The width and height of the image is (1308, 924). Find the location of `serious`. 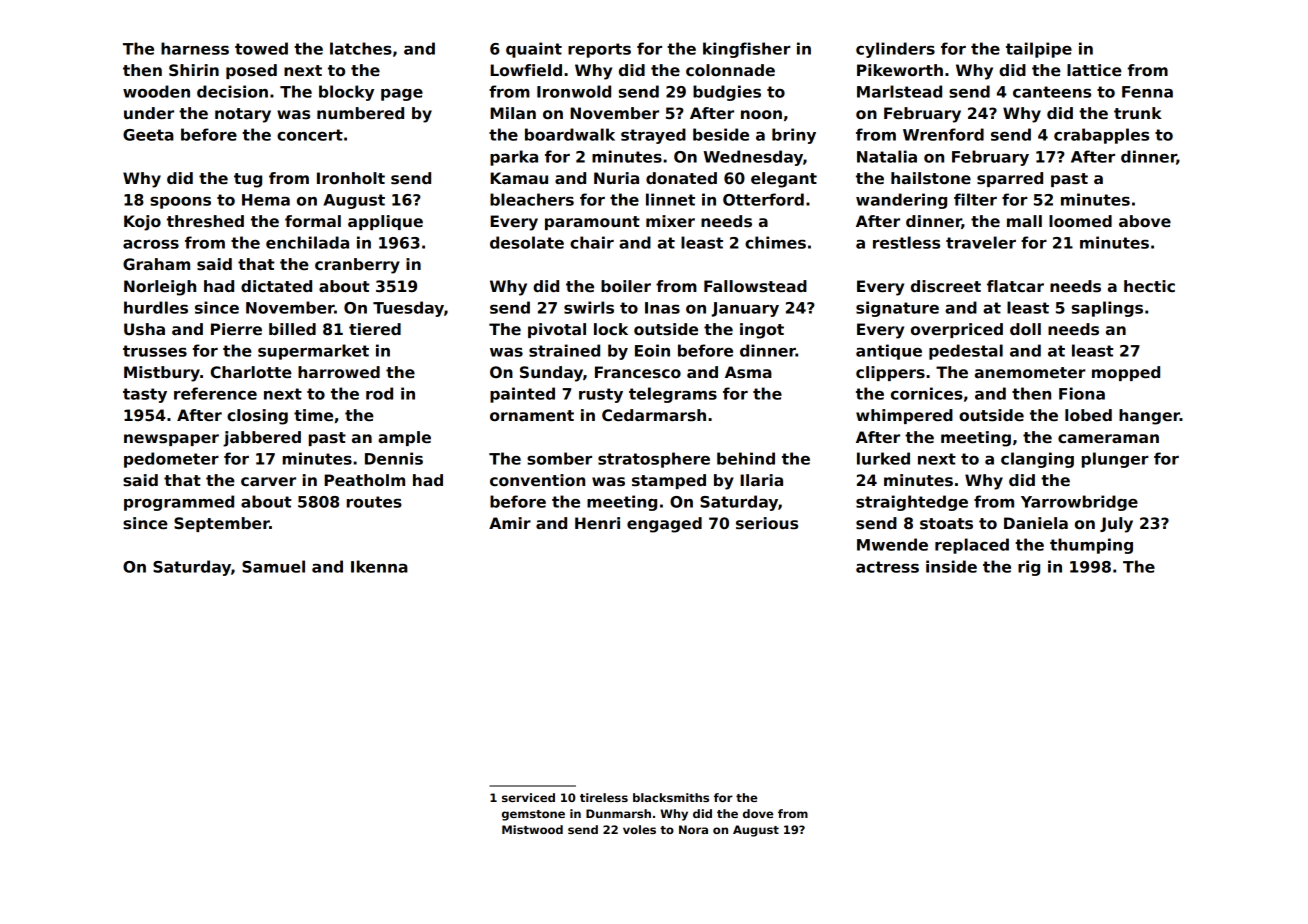

serious is located at coordinates (767, 523).
